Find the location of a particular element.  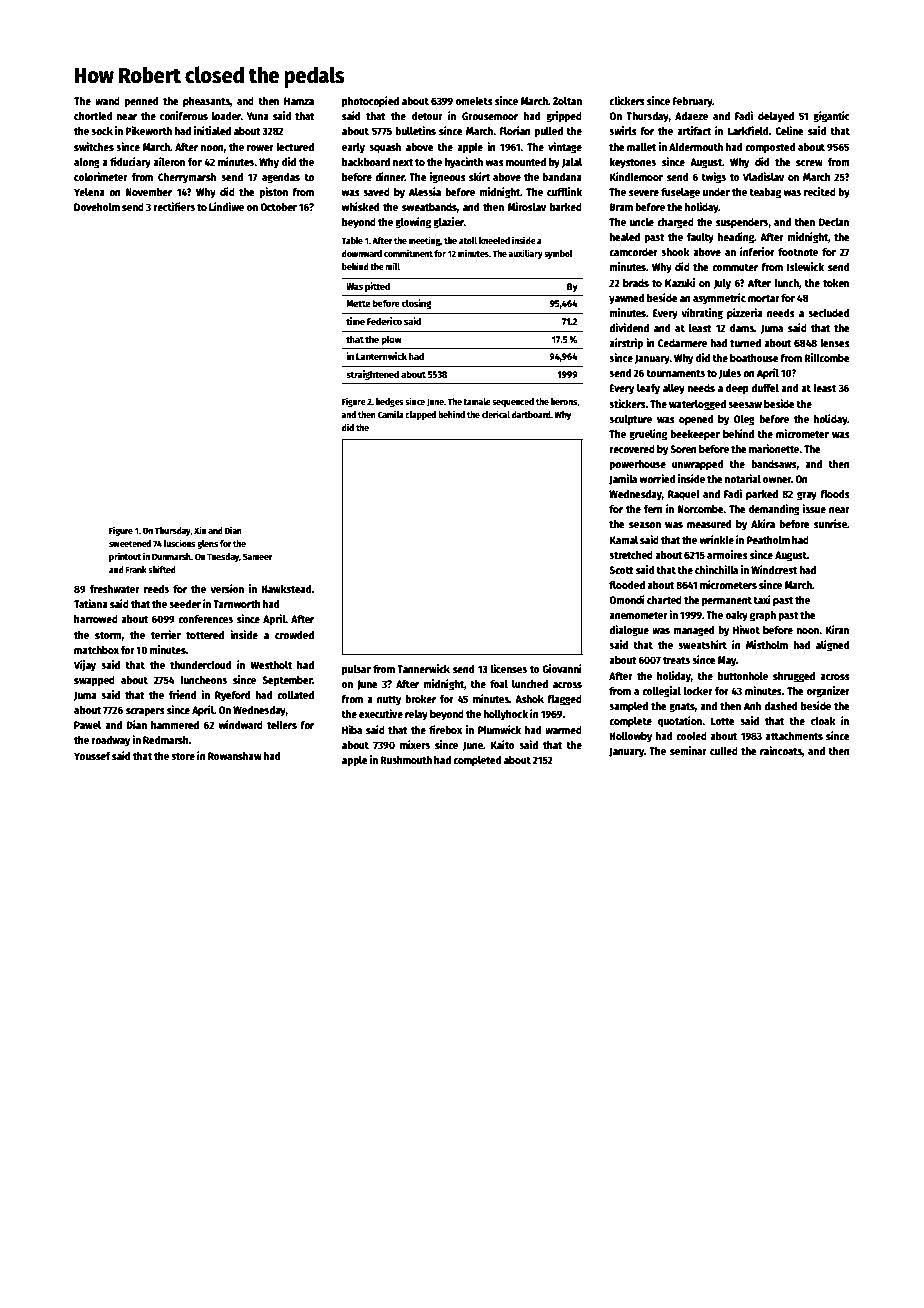

pheasants is located at coordinates (206, 102).
